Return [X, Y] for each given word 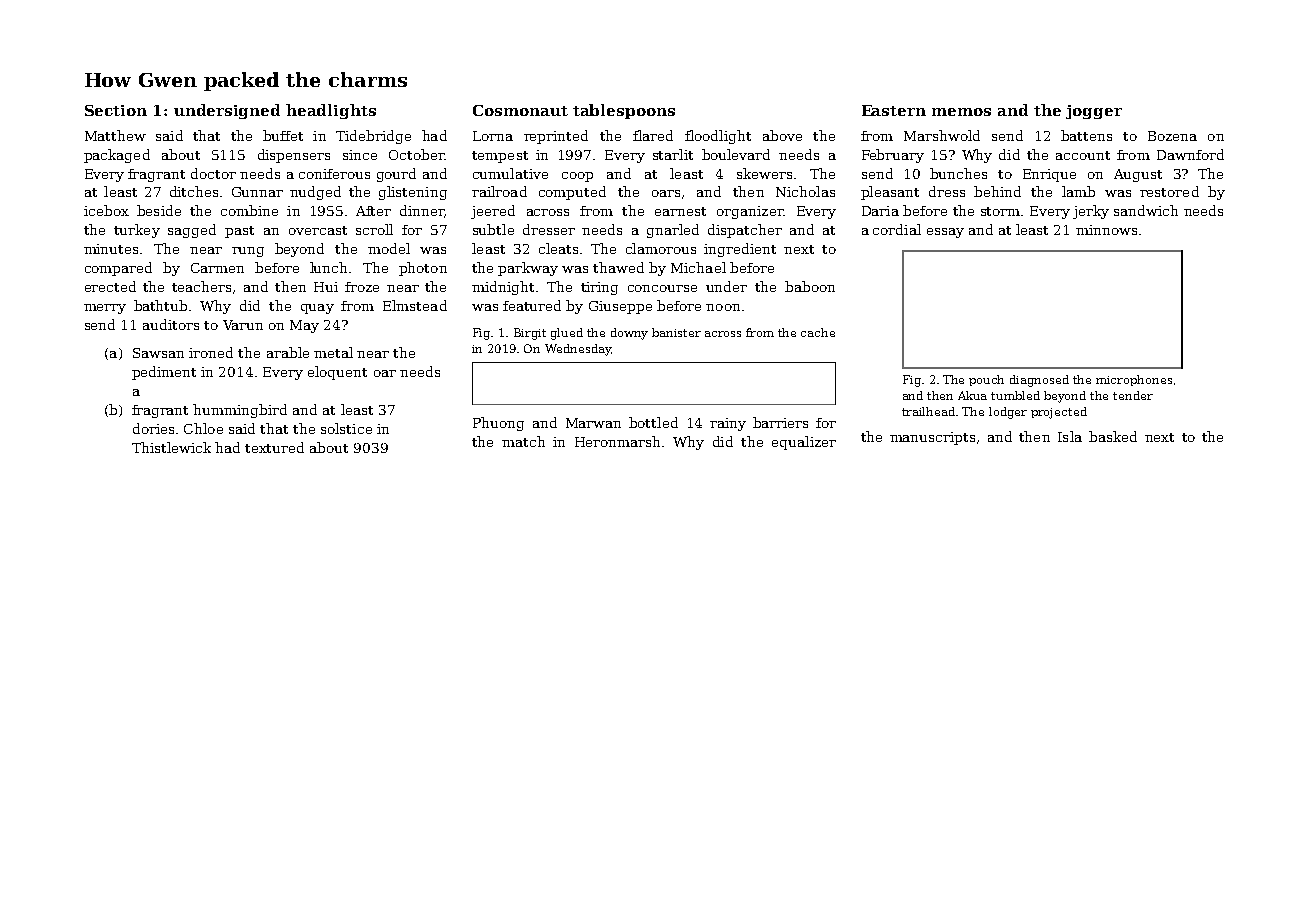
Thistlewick [171, 447]
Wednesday [578, 350]
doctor [213, 173]
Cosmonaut [520, 110]
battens [1086, 135]
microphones [1134, 380]
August [1138, 175]
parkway [528, 269]
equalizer [804, 443]
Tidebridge [373, 137]
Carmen [217, 268]
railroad [499, 191]
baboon [810, 286]
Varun [243, 325]
